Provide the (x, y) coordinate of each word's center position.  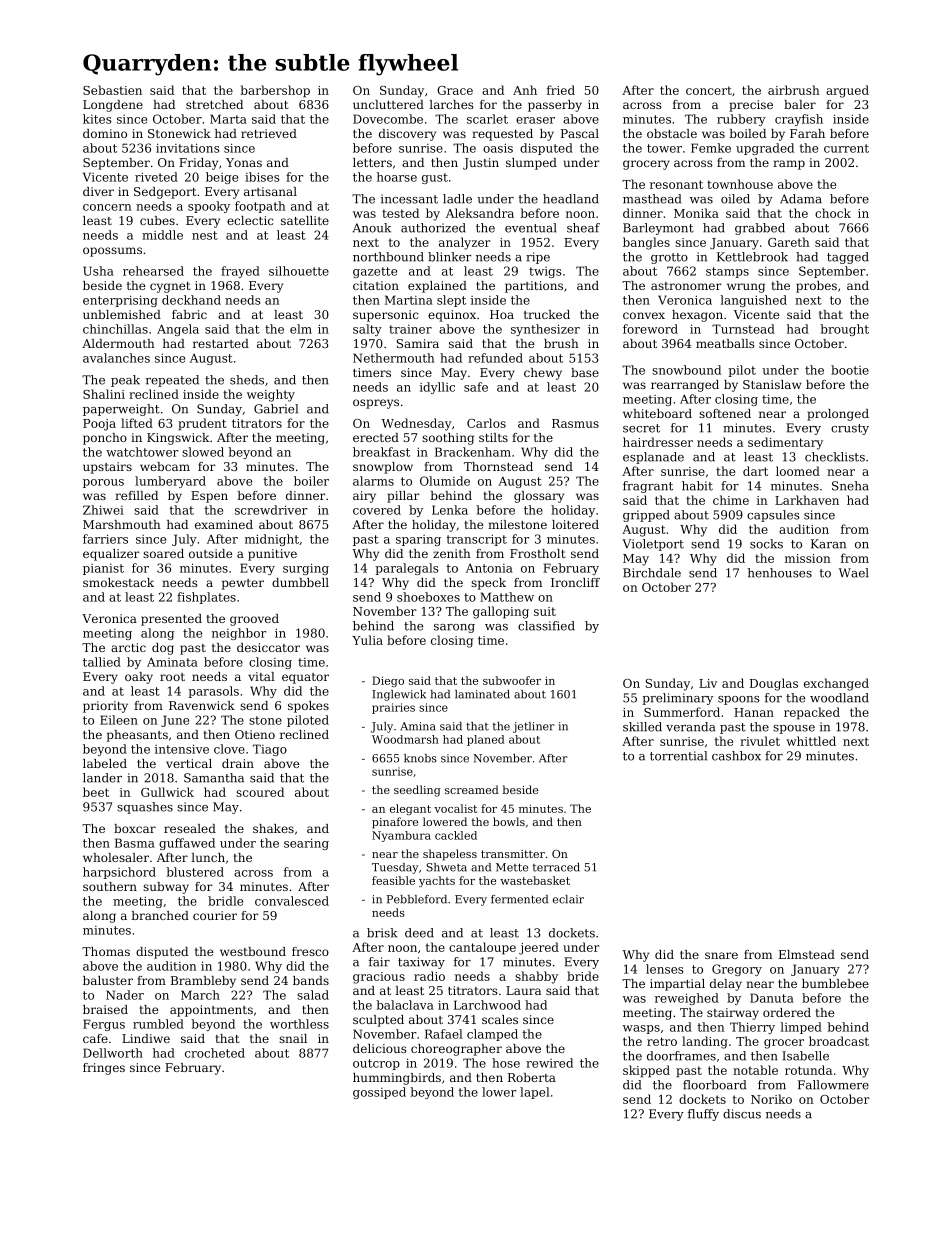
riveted (156, 177)
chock (833, 213)
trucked (547, 314)
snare (721, 955)
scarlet (487, 119)
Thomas (106, 951)
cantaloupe (482, 948)
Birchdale (652, 573)
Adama (801, 199)
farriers (105, 539)
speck (488, 584)
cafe (95, 1038)
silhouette (299, 271)
